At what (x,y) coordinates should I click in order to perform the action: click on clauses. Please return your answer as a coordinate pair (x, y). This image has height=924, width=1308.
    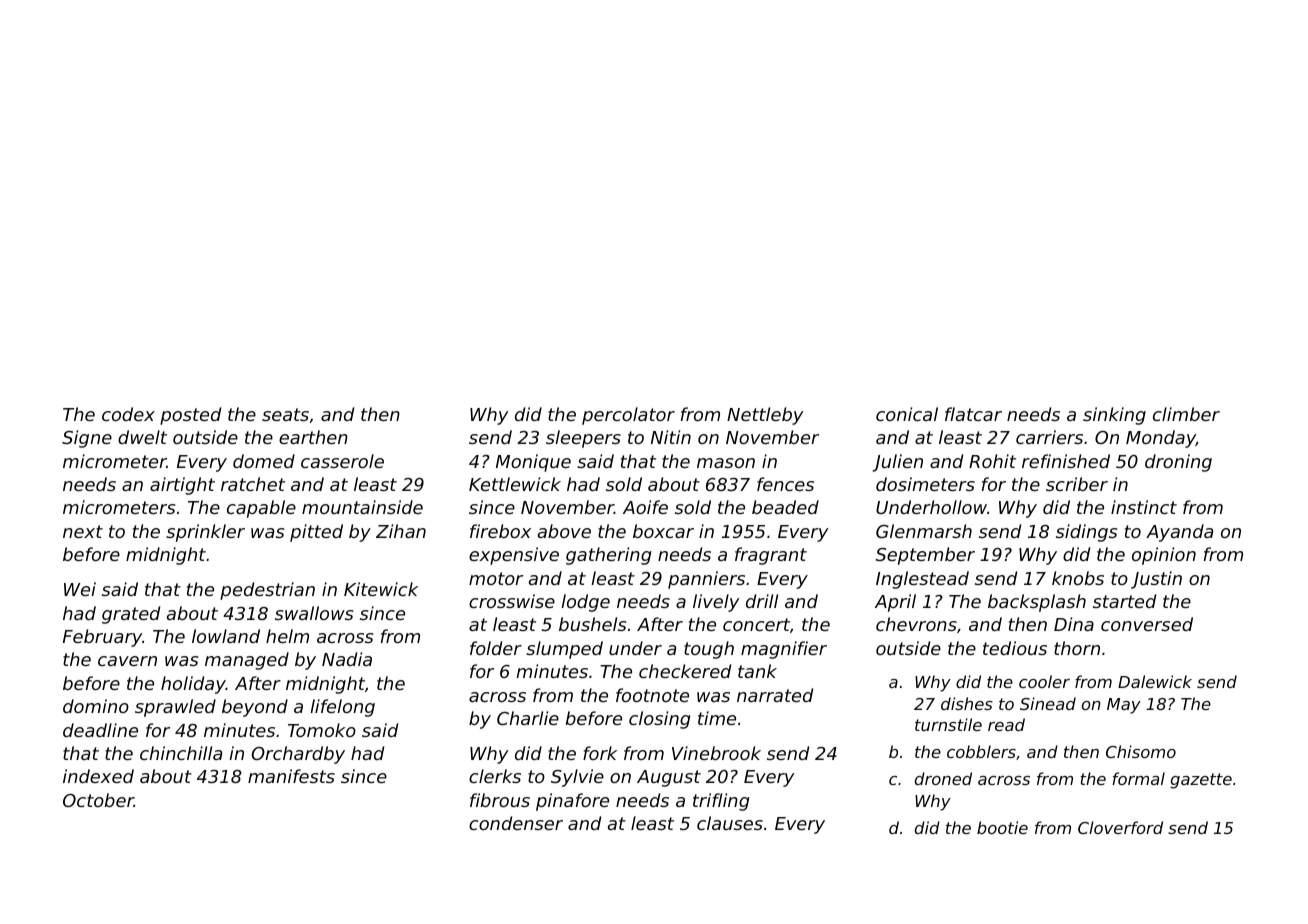
    Looking at the image, I should click on (730, 823).
